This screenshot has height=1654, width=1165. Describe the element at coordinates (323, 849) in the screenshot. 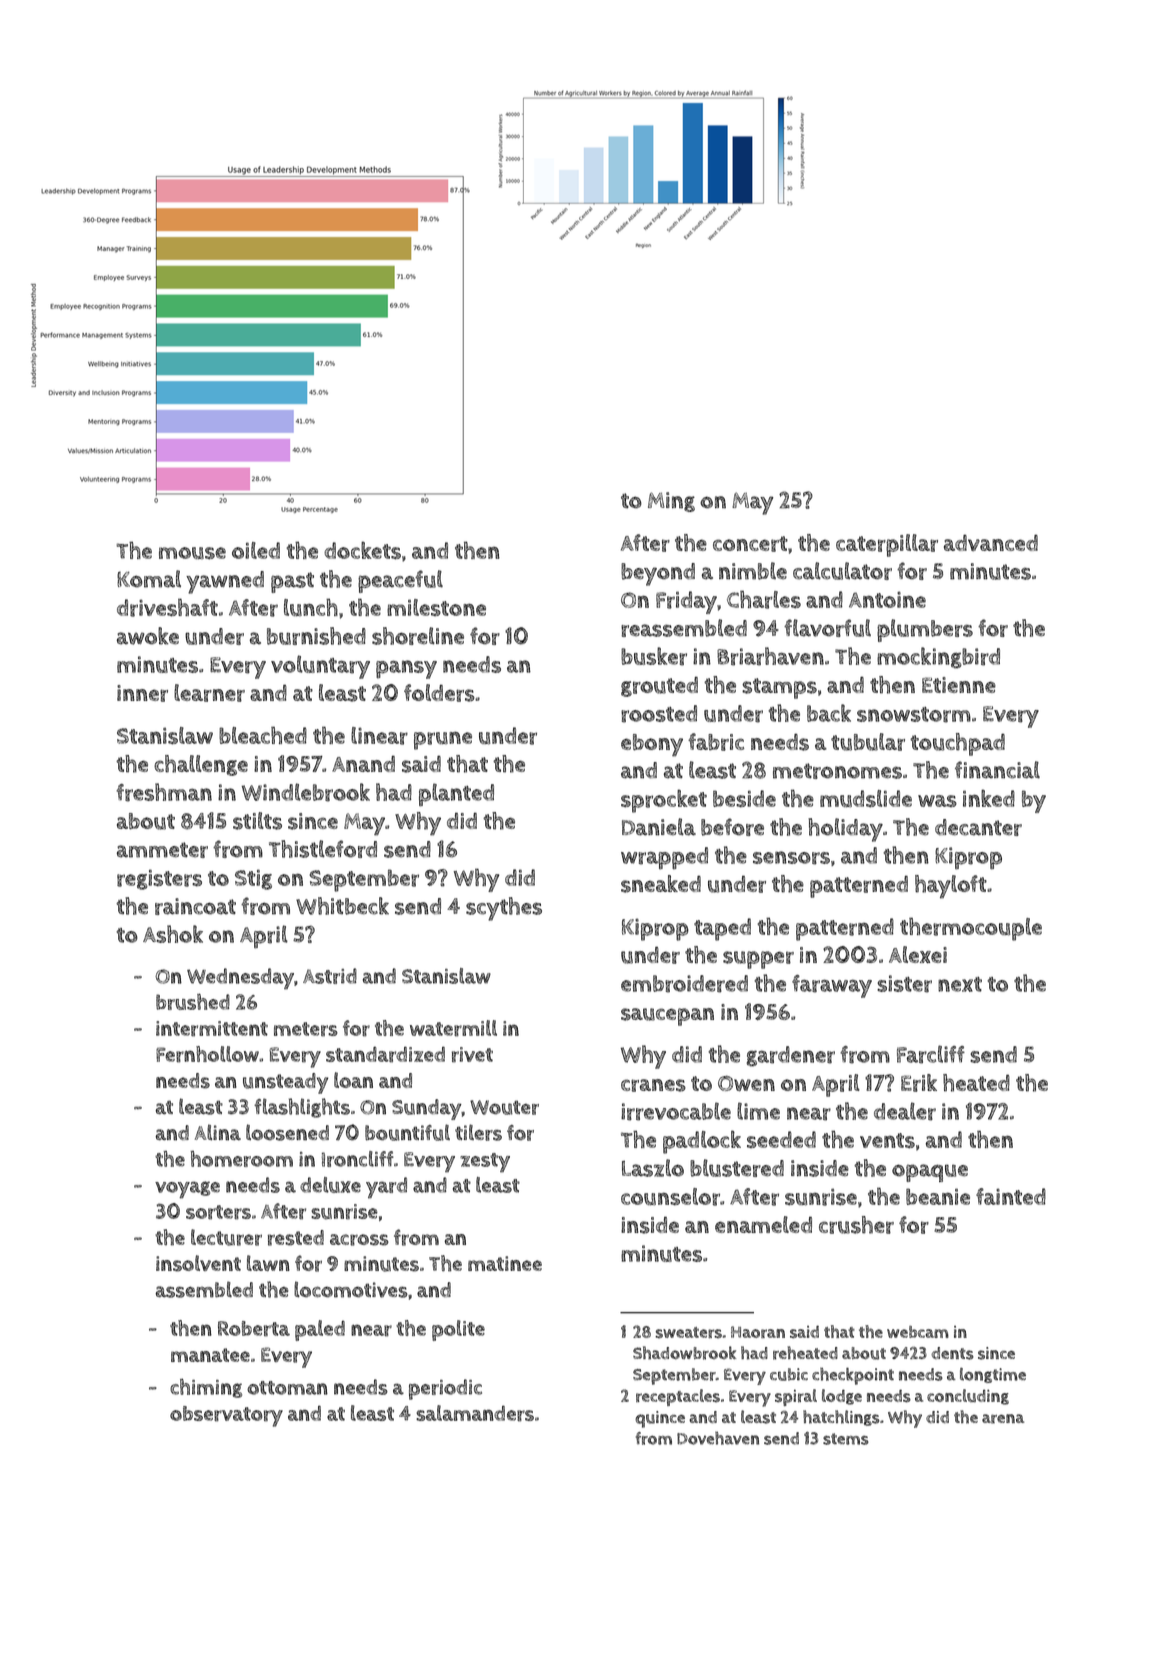

I see `Thistleford` at that location.
